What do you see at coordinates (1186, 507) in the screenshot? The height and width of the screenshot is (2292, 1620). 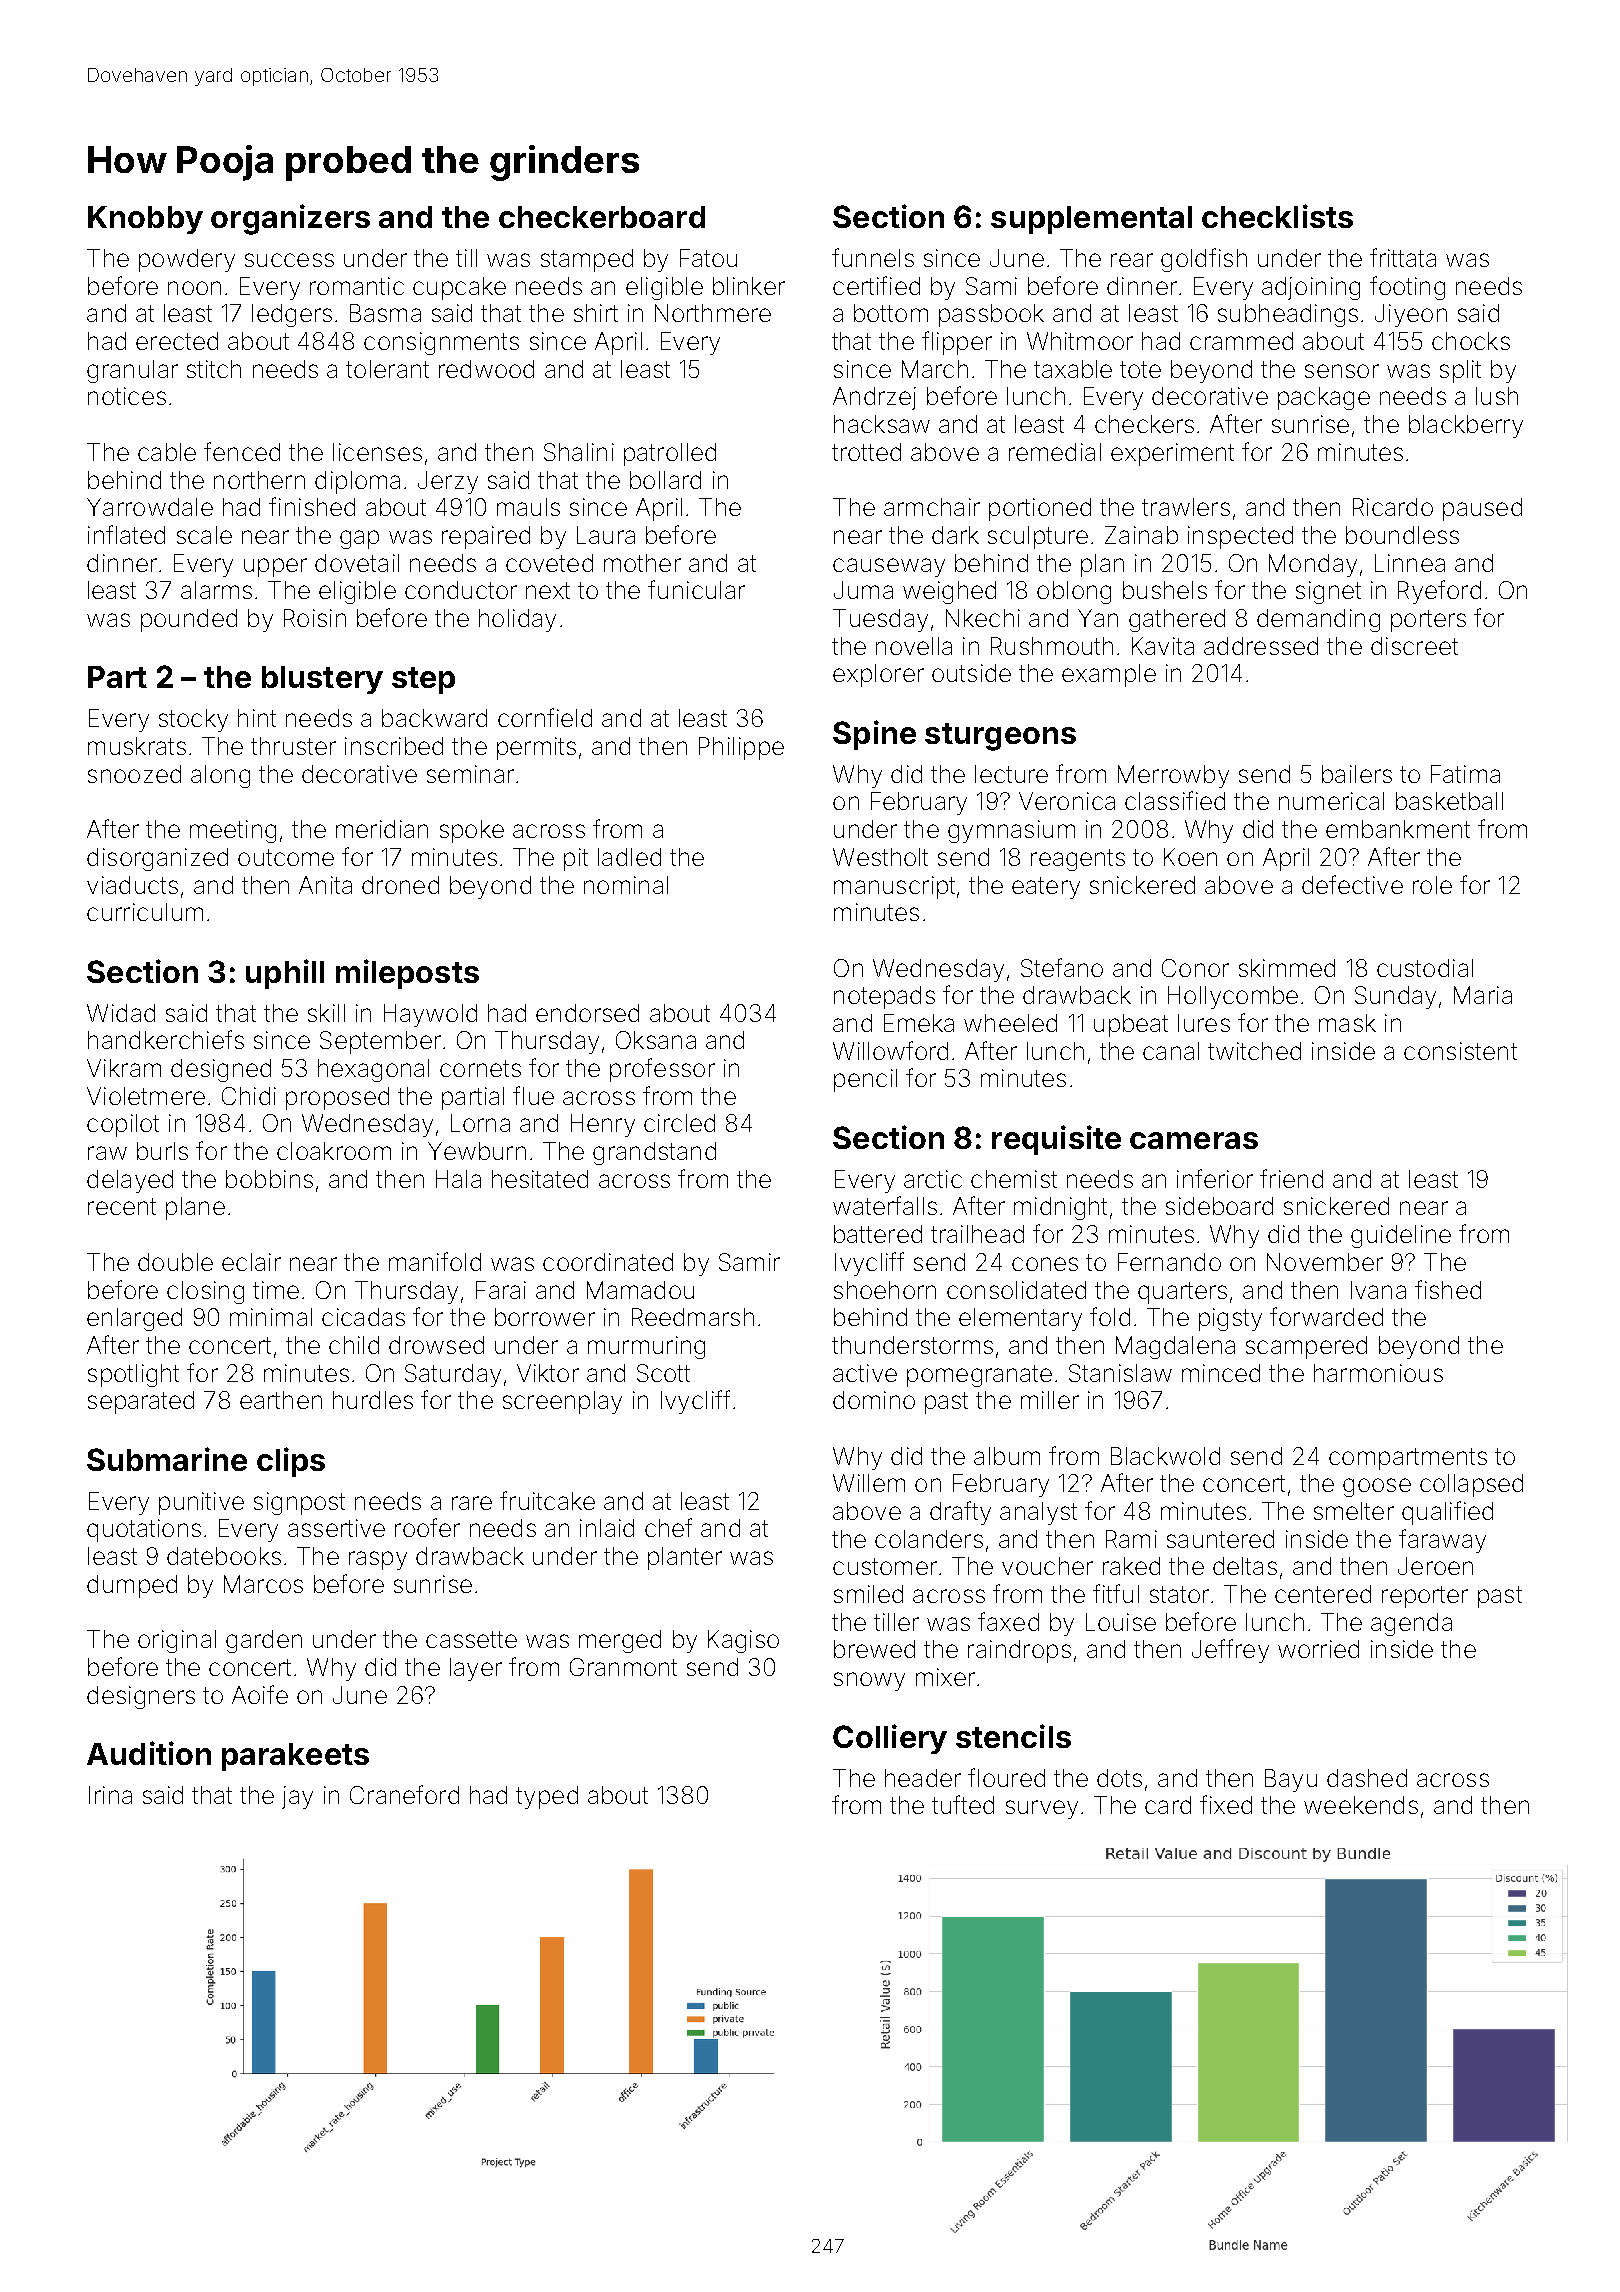 I see `trawlers` at bounding box center [1186, 507].
